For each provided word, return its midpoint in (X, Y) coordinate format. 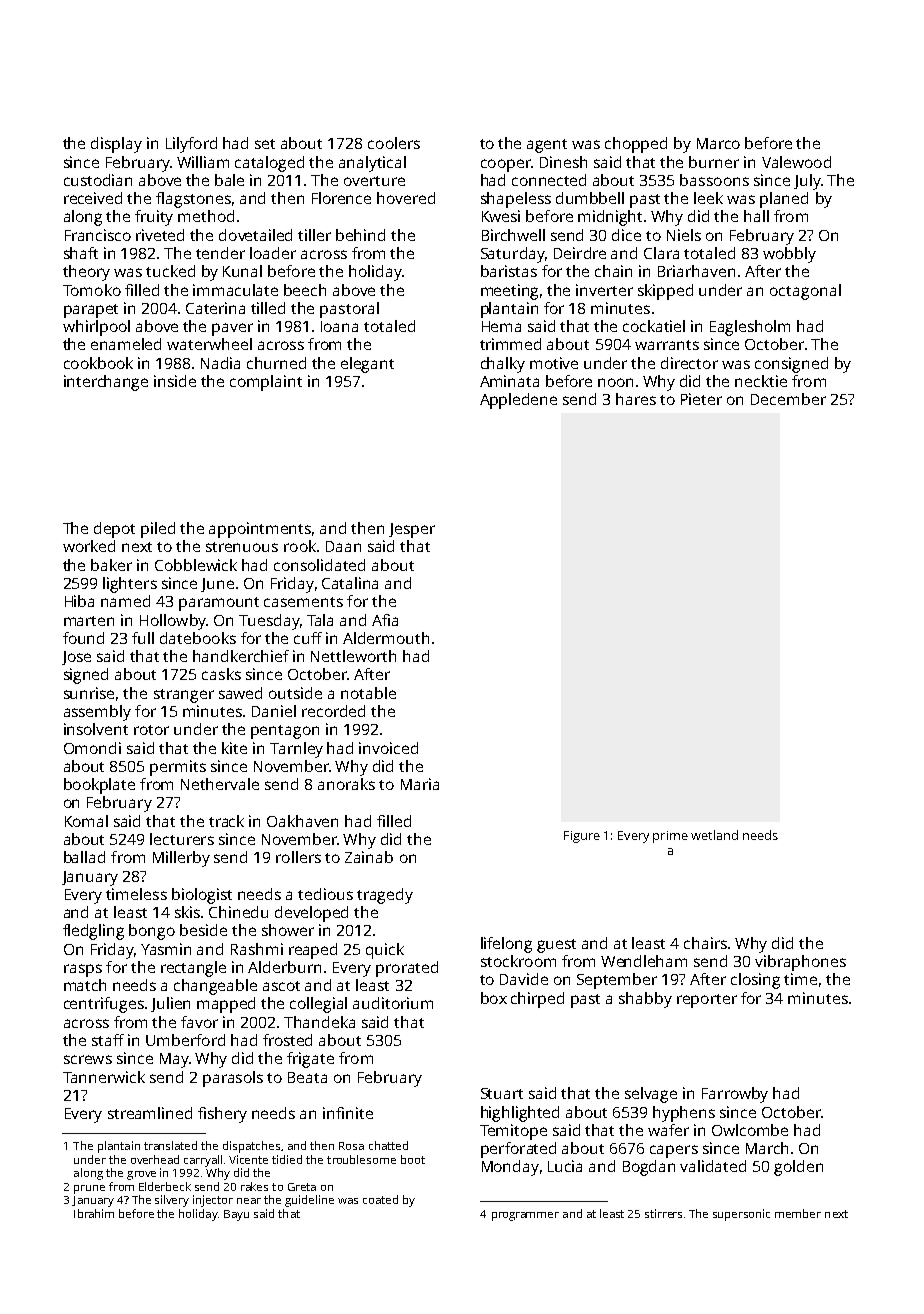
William (203, 162)
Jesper (412, 530)
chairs (705, 943)
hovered (406, 198)
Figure (582, 837)
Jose (76, 658)
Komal (86, 821)
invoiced (388, 748)
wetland (714, 835)
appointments (260, 530)
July (807, 182)
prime (670, 837)
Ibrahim (94, 1213)
